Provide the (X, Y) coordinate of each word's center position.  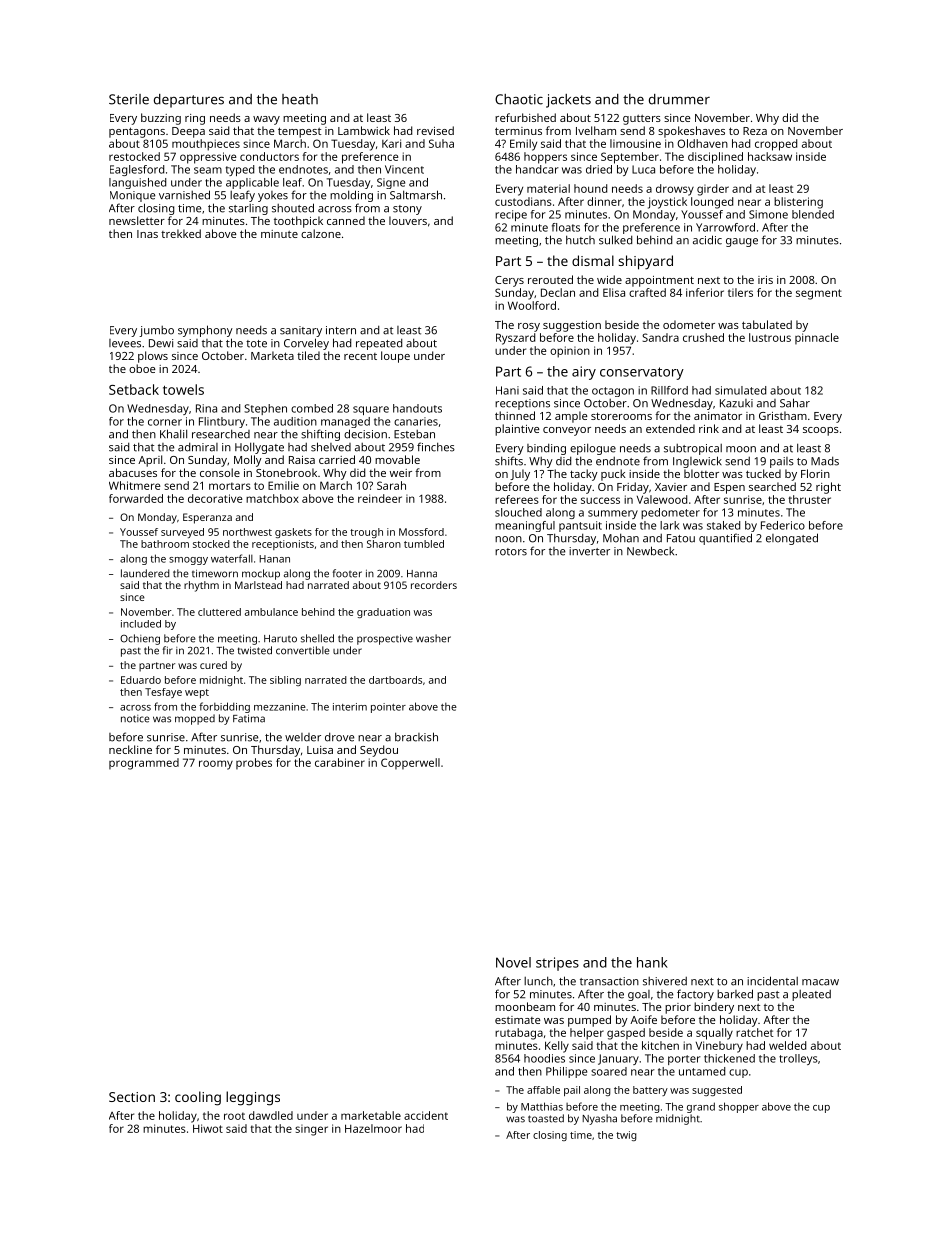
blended (813, 214)
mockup (261, 574)
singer (311, 1130)
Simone (768, 214)
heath (300, 99)
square (371, 410)
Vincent (404, 169)
